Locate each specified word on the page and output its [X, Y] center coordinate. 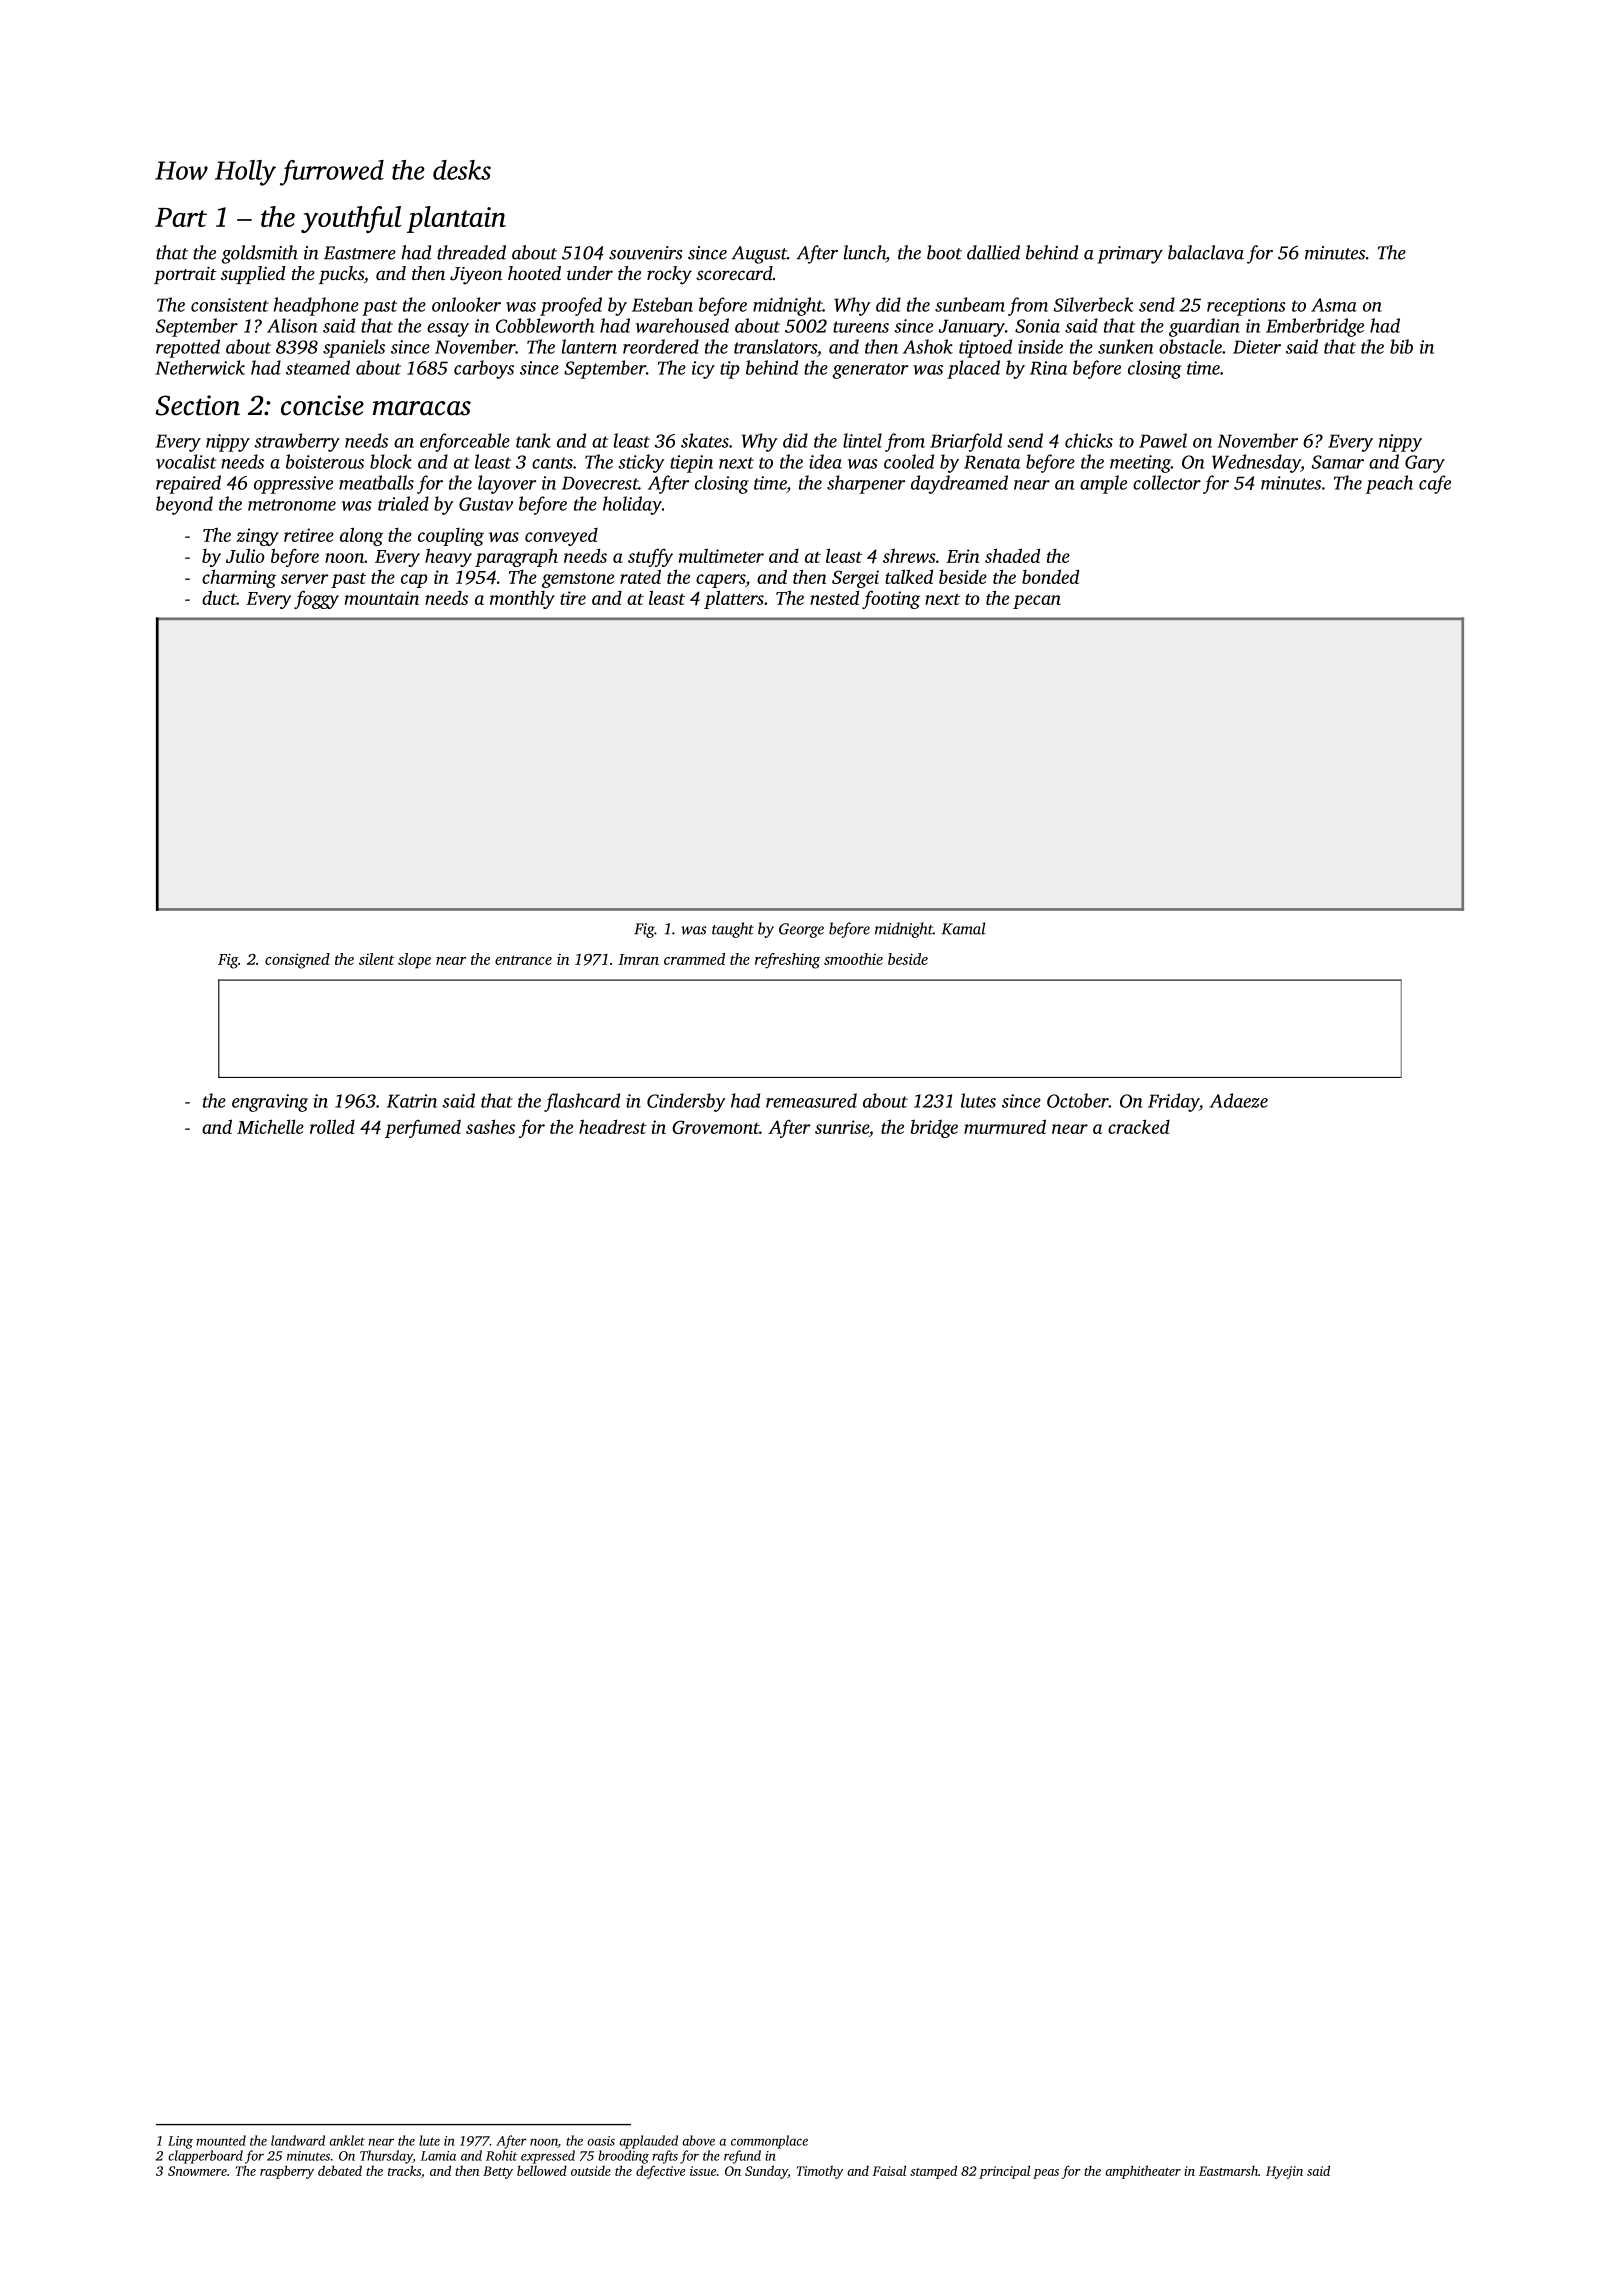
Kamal [964, 928]
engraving [270, 1103]
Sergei [855, 579]
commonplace [769, 2142]
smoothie [853, 959]
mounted [221, 2140]
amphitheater [1143, 2172]
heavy [448, 557]
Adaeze [1238, 1100]
